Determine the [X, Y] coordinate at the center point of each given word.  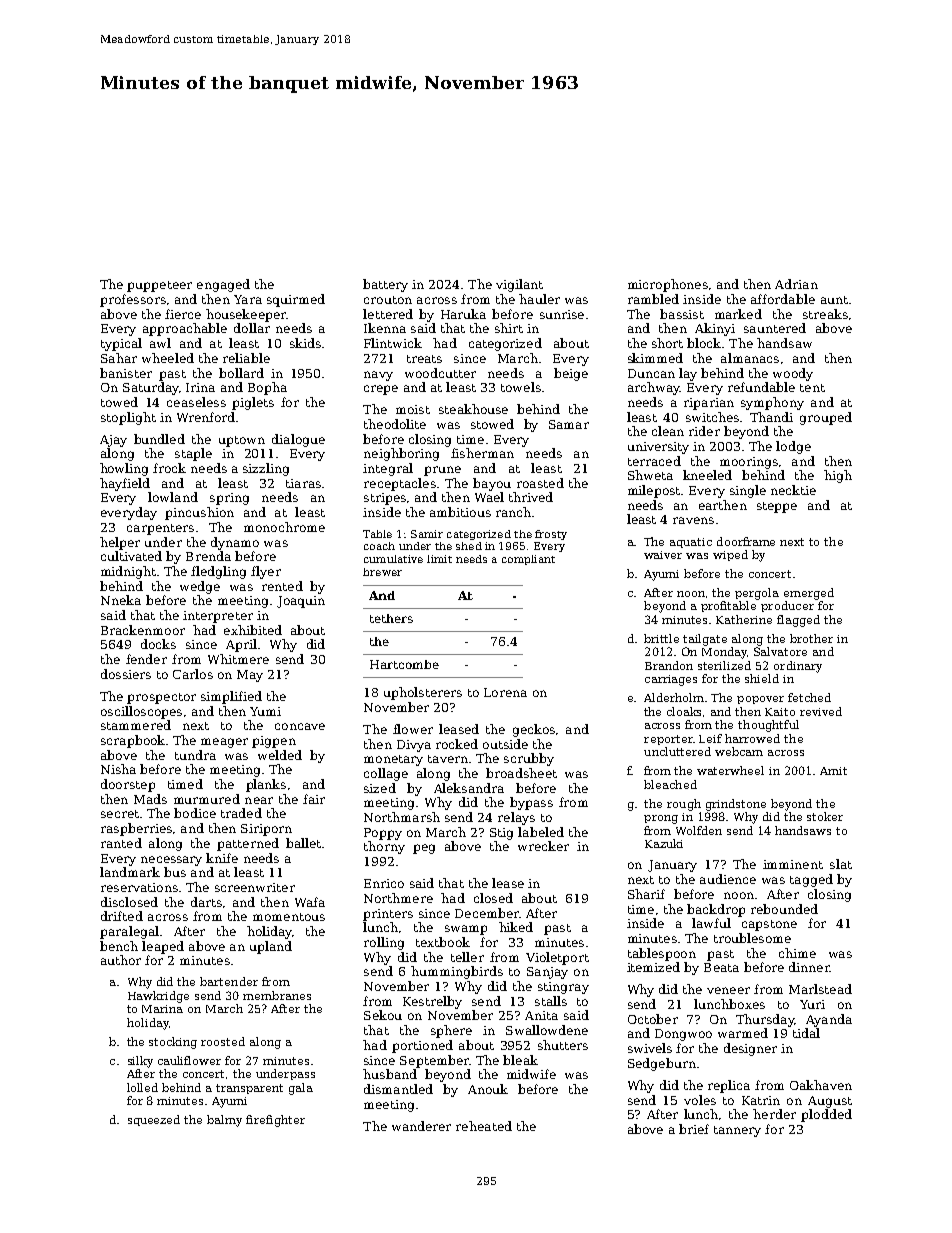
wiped [730, 555]
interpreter [218, 617]
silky [140, 1062]
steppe [777, 507]
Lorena [505, 692]
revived [821, 711]
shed [469, 546]
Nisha [118, 769]
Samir [427, 534]
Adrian [796, 284]
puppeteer [159, 286]
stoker [825, 816]
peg [424, 849]
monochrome [284, 527]
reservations [139, 887]
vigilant [519, 285]
